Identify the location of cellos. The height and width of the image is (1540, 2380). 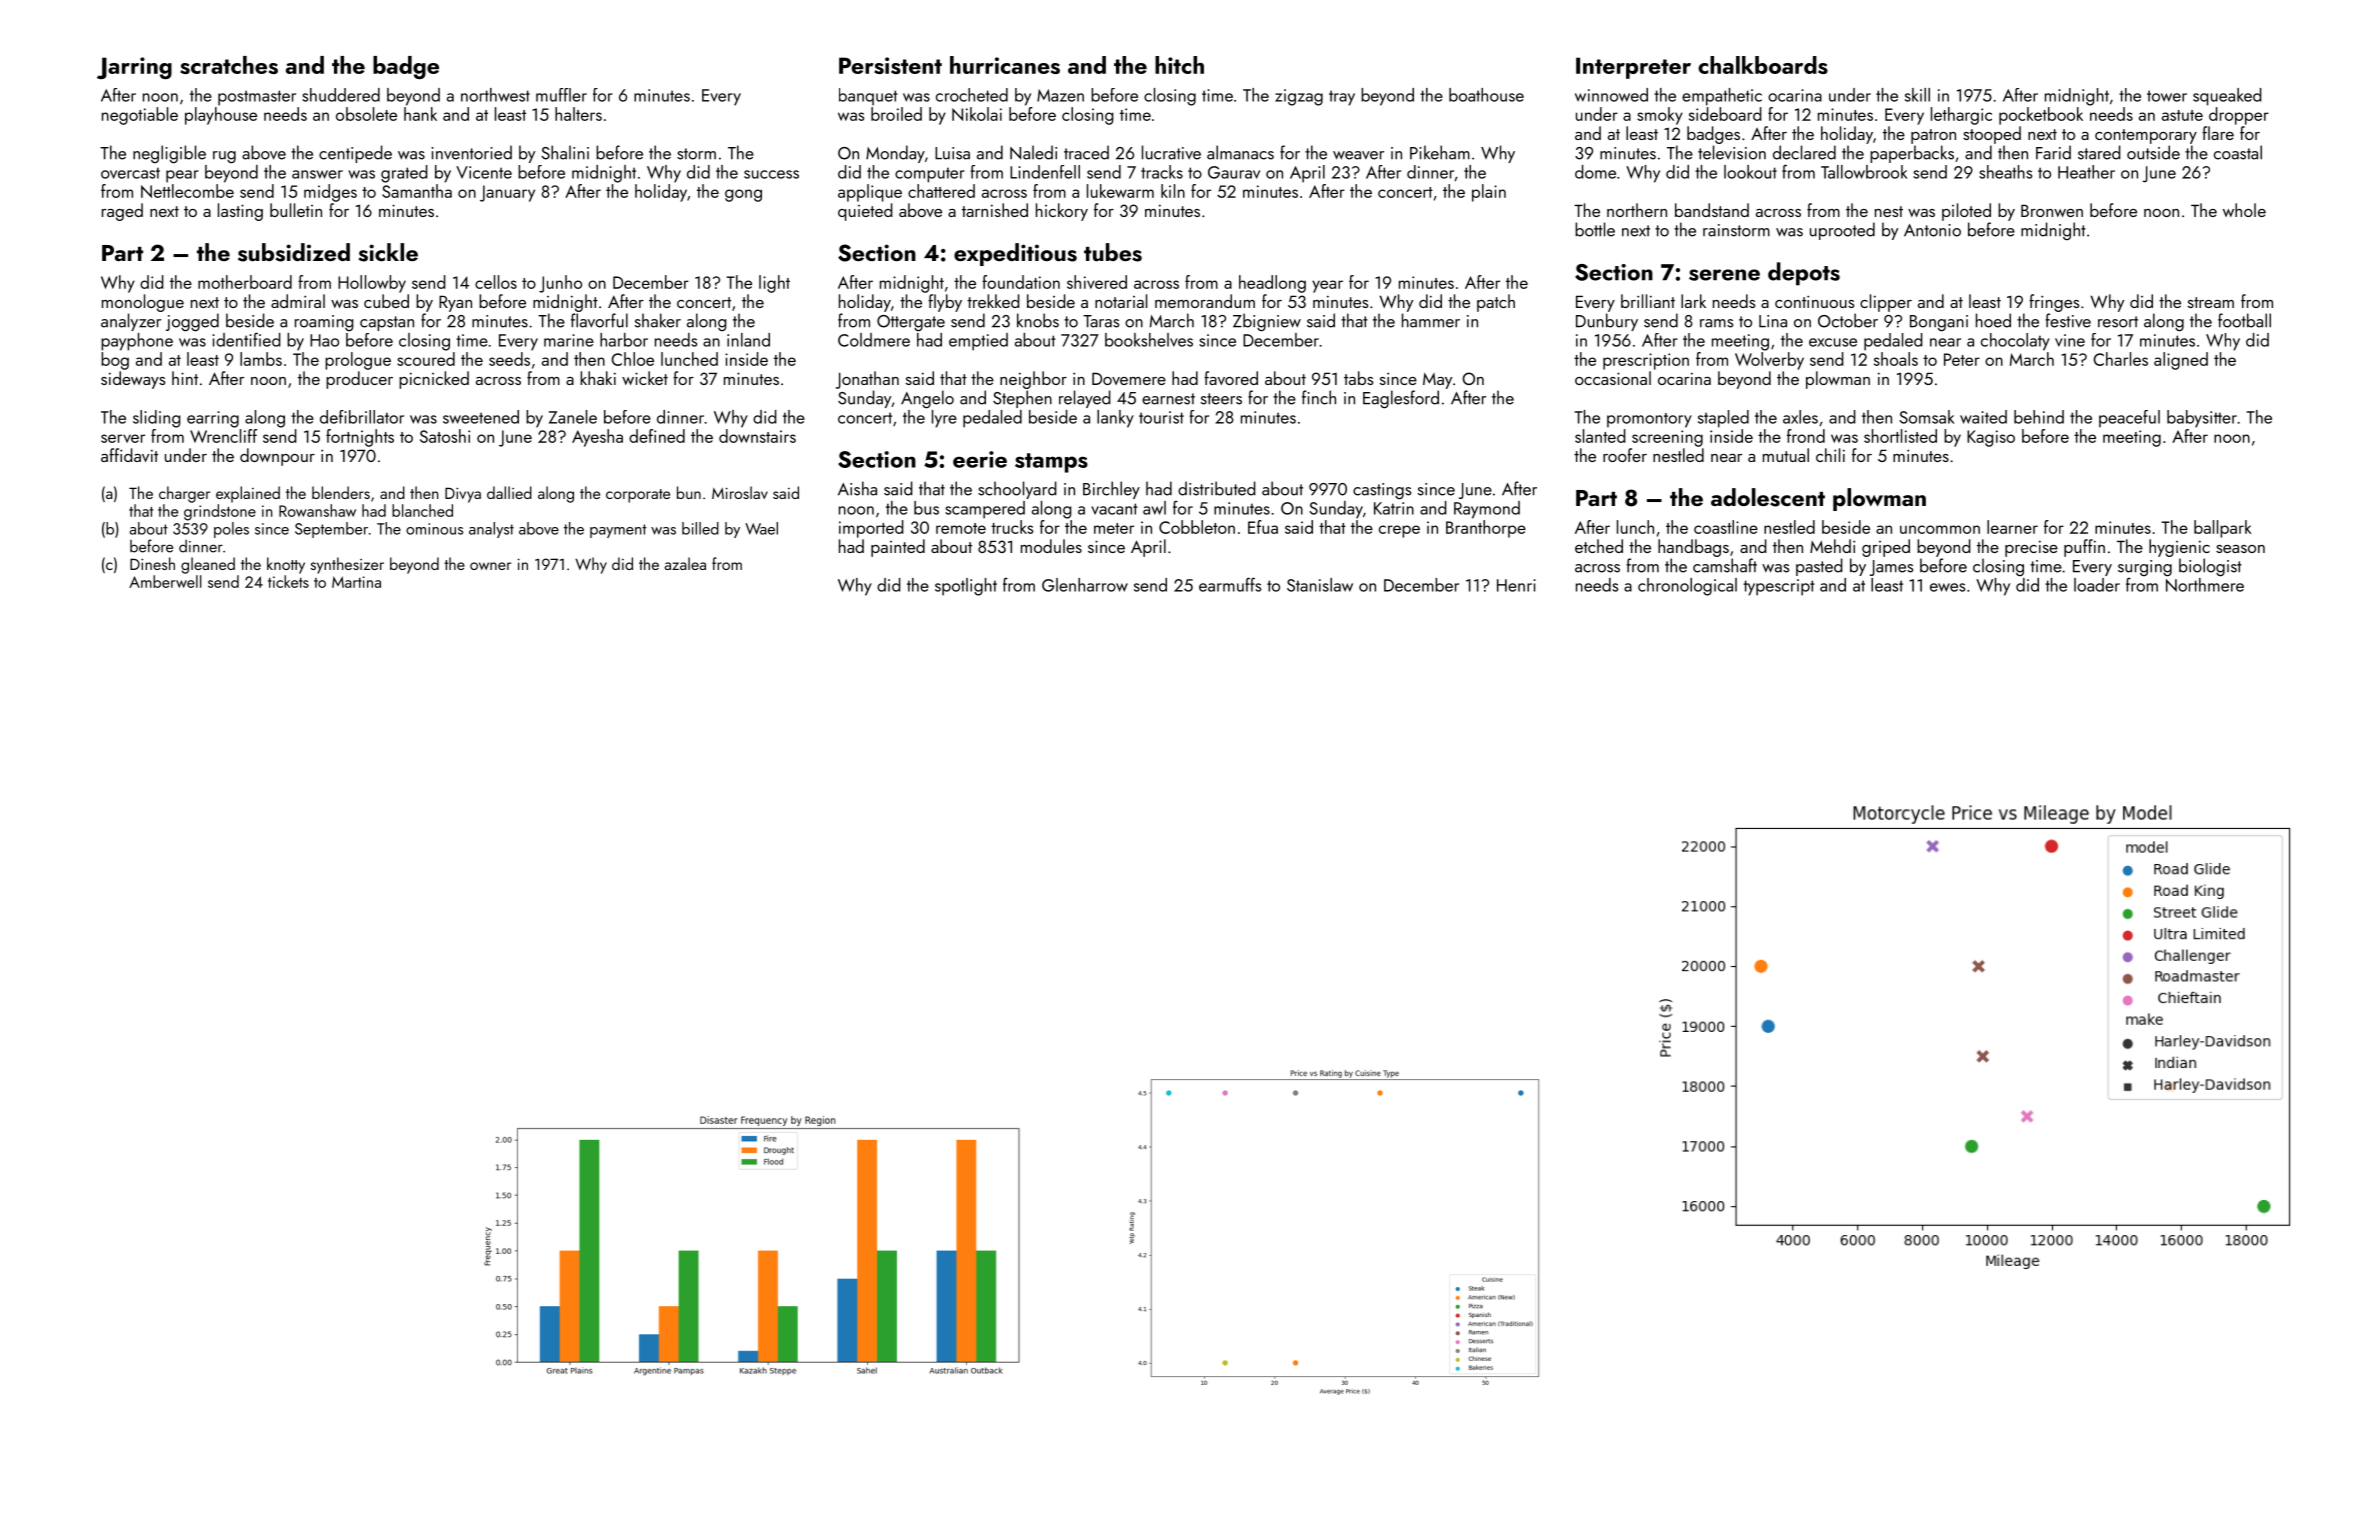
(496, 282).
